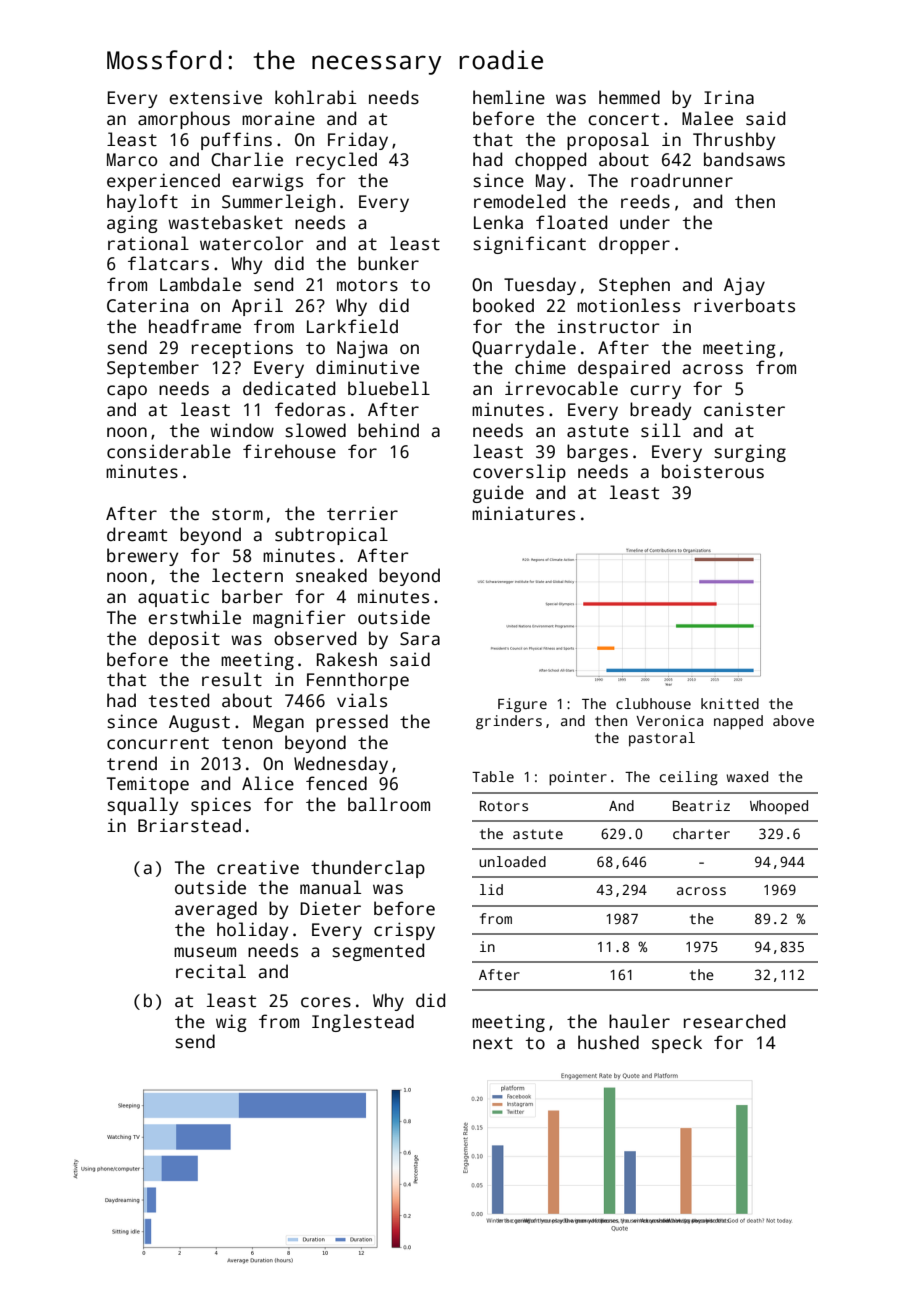 This screenshot has width=924, height=1308. What do you see at coordinates (336, 161) in the screenshot?
I see `recycled` at bounding box center [336, 161].
